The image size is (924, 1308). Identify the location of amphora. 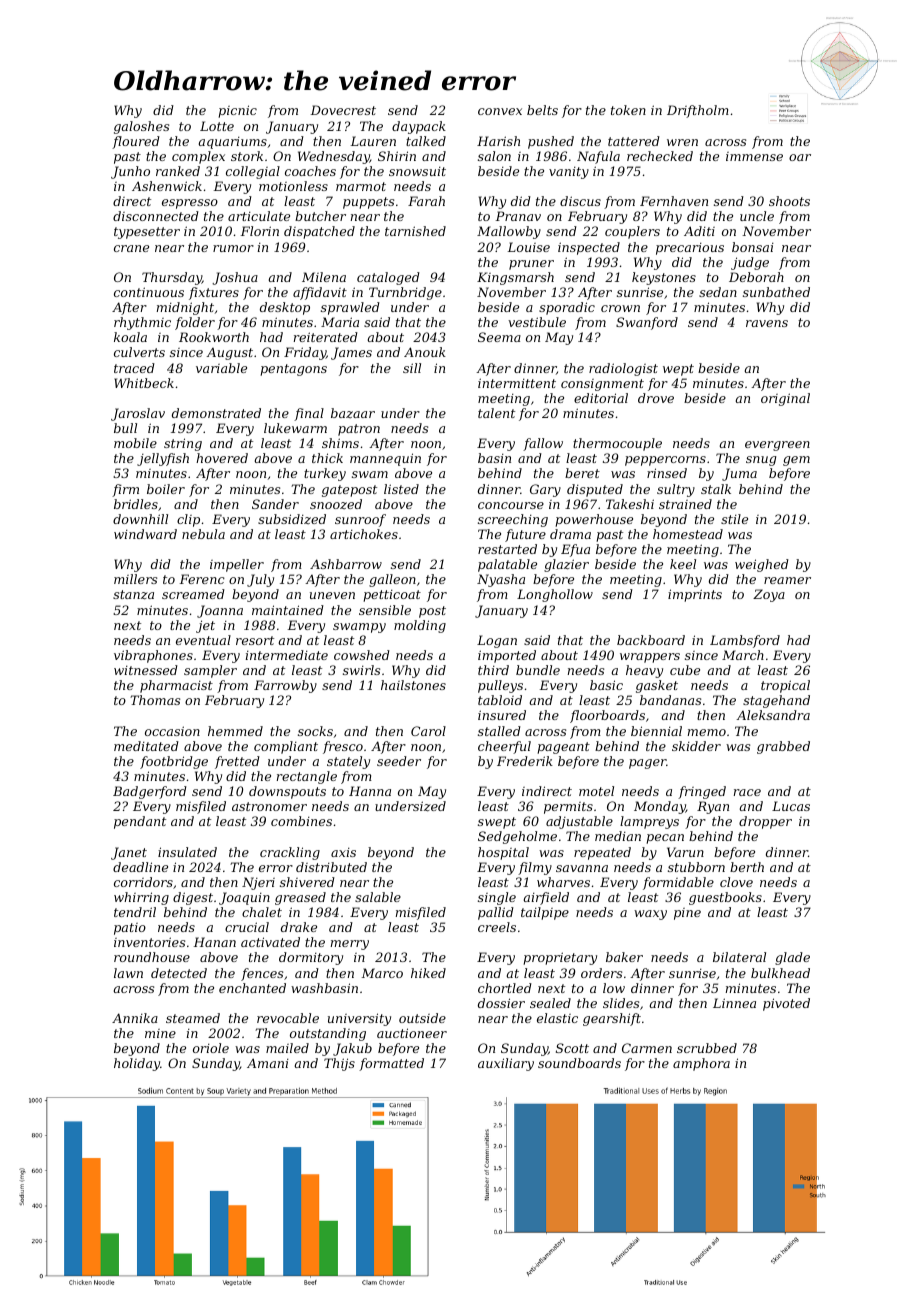
(701, 1064).
